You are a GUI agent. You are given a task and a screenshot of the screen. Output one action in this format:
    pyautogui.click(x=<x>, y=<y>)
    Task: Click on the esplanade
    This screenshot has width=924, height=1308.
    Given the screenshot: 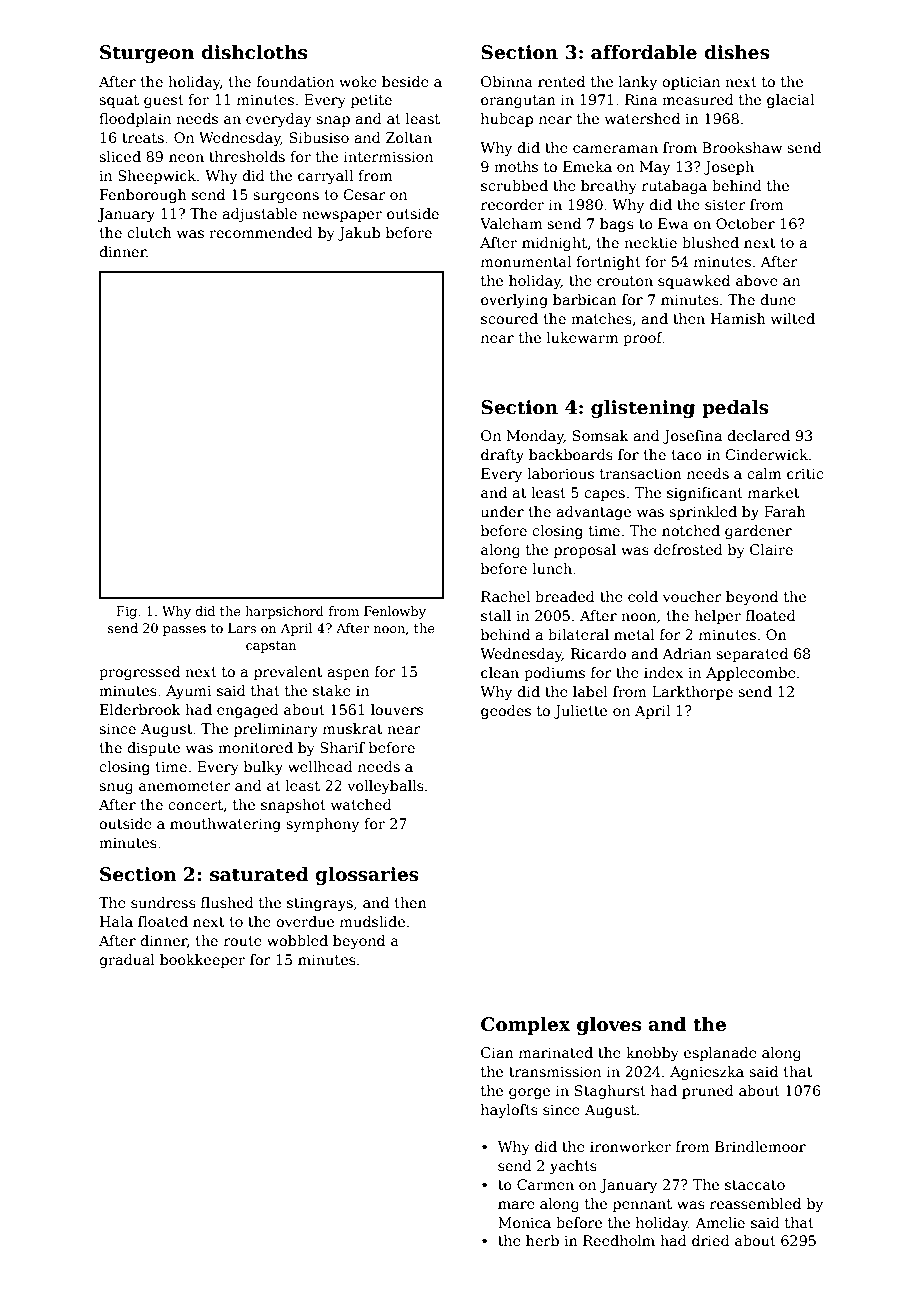 What is the action you would take?
    pyautogui.click(x=720, y=1054)
